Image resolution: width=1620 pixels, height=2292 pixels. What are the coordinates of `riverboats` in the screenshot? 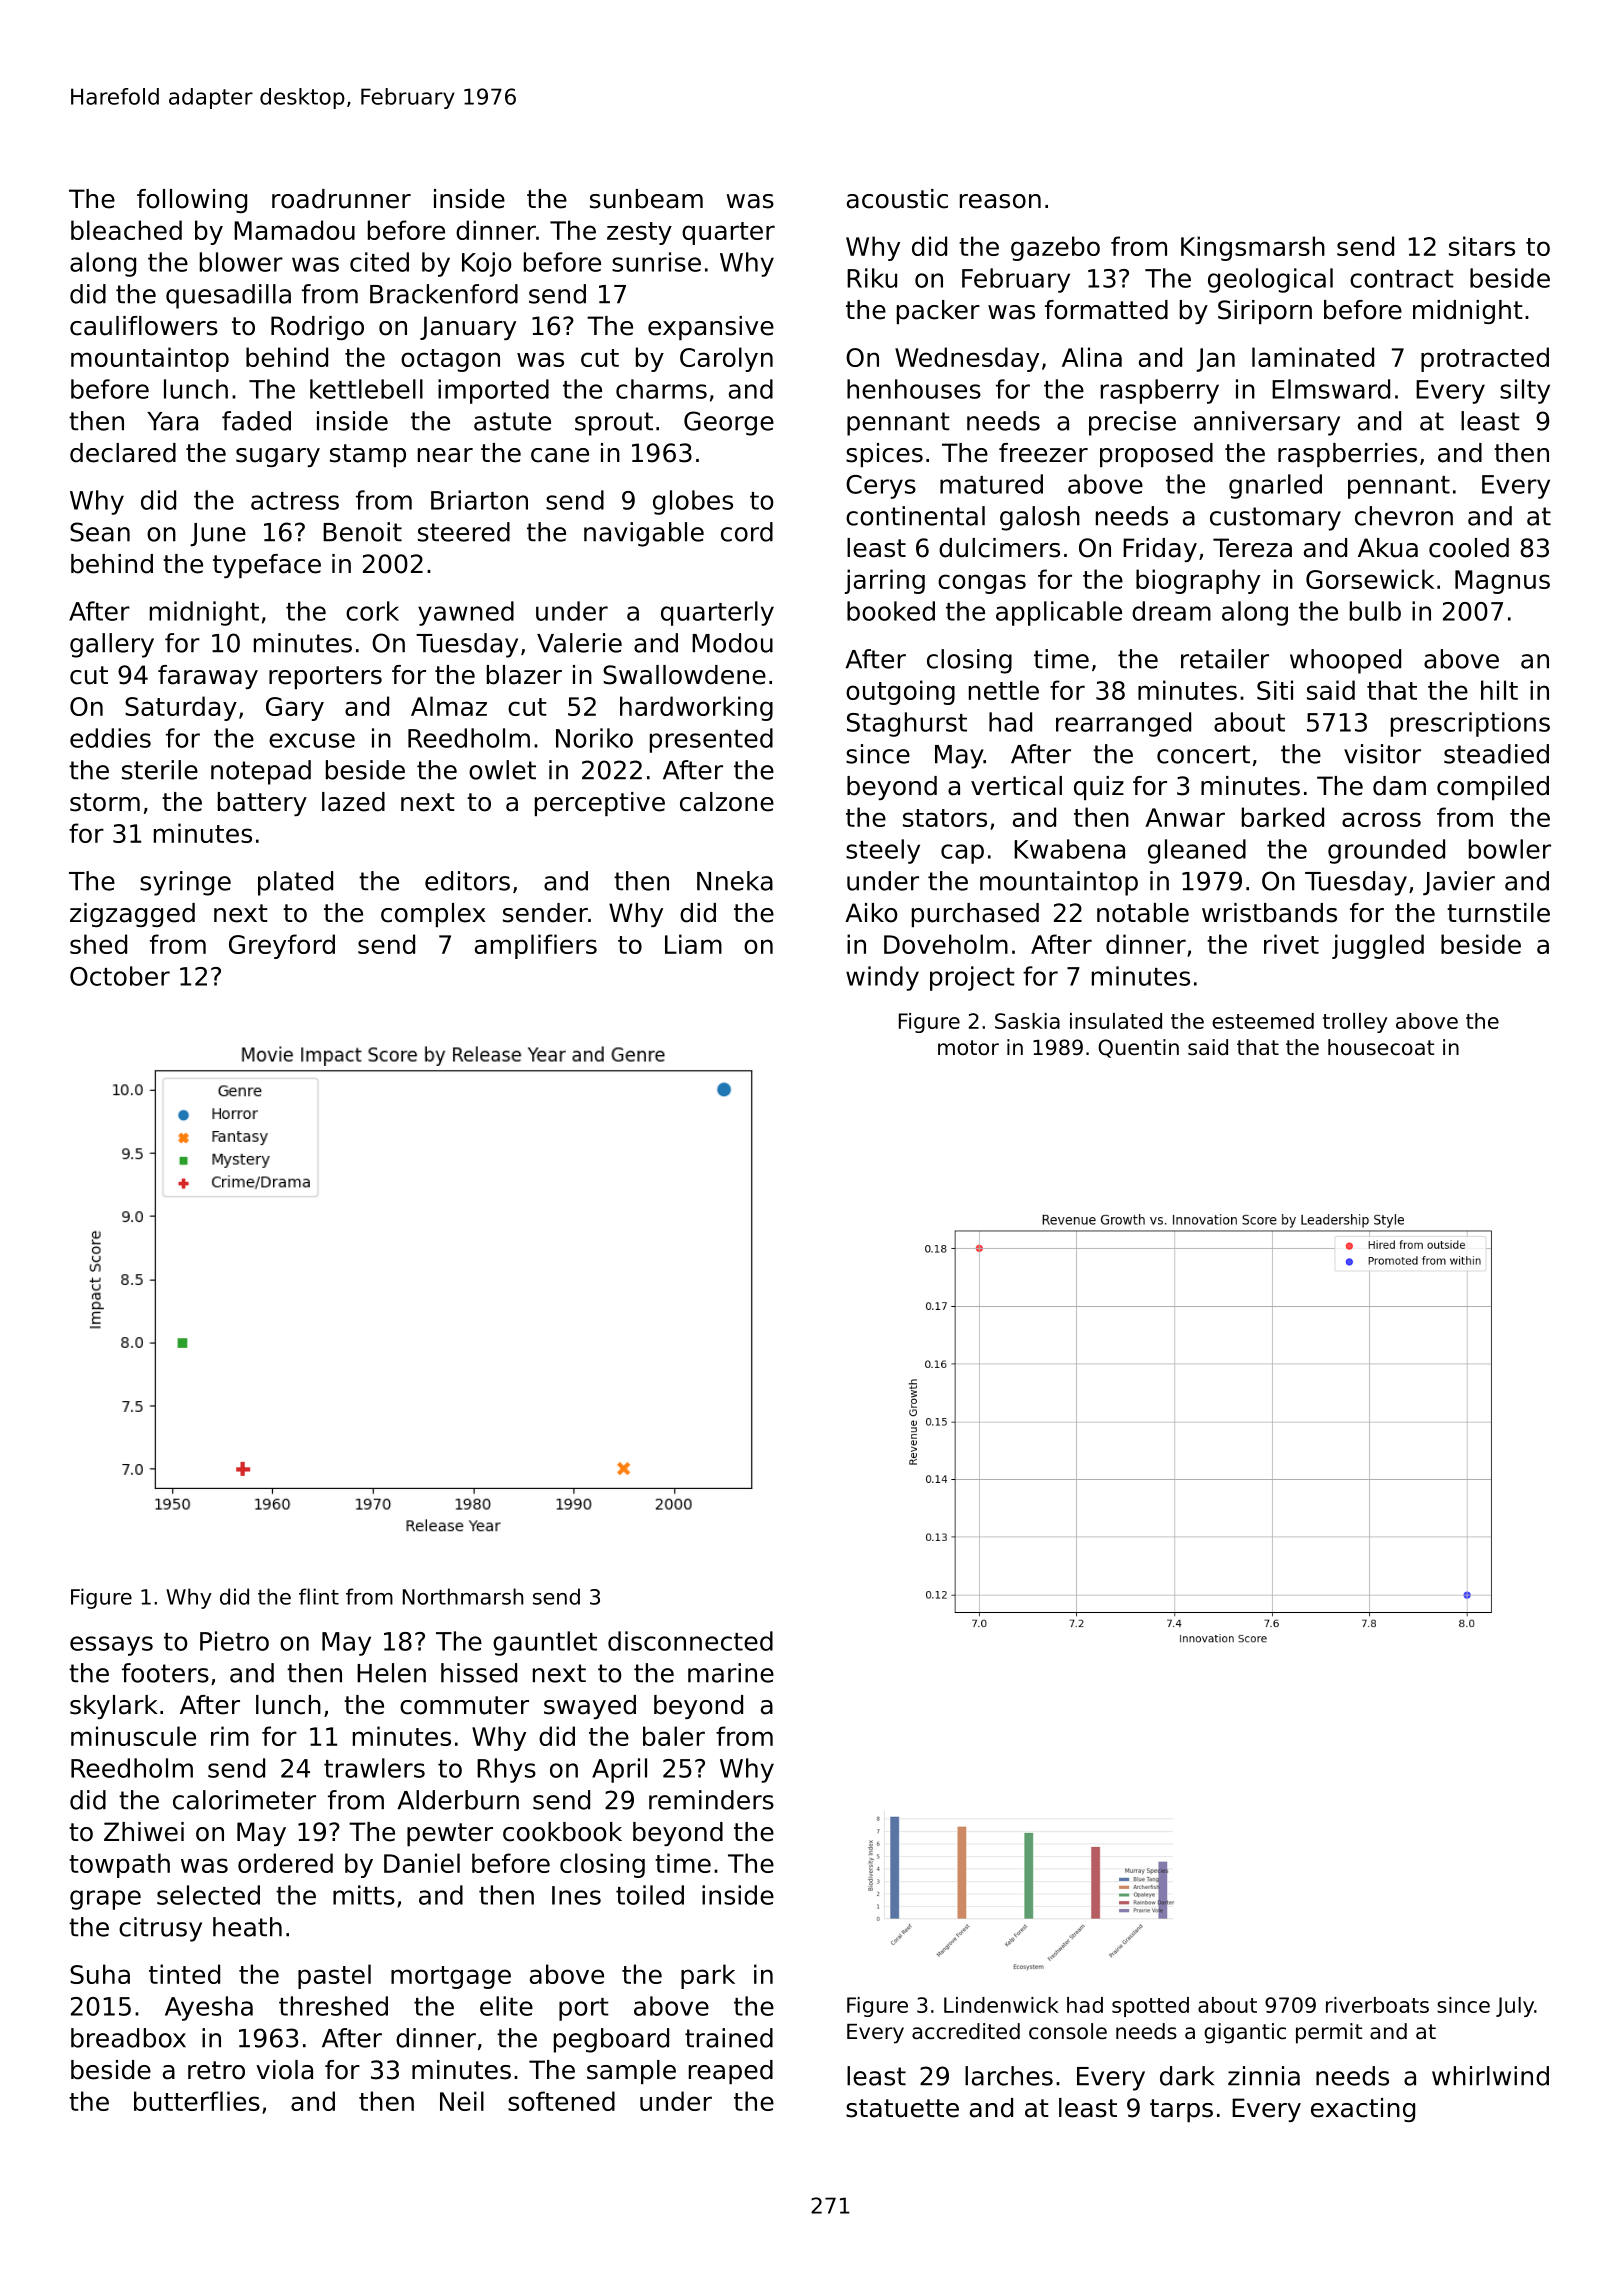 It's located at (1377, 2005).
